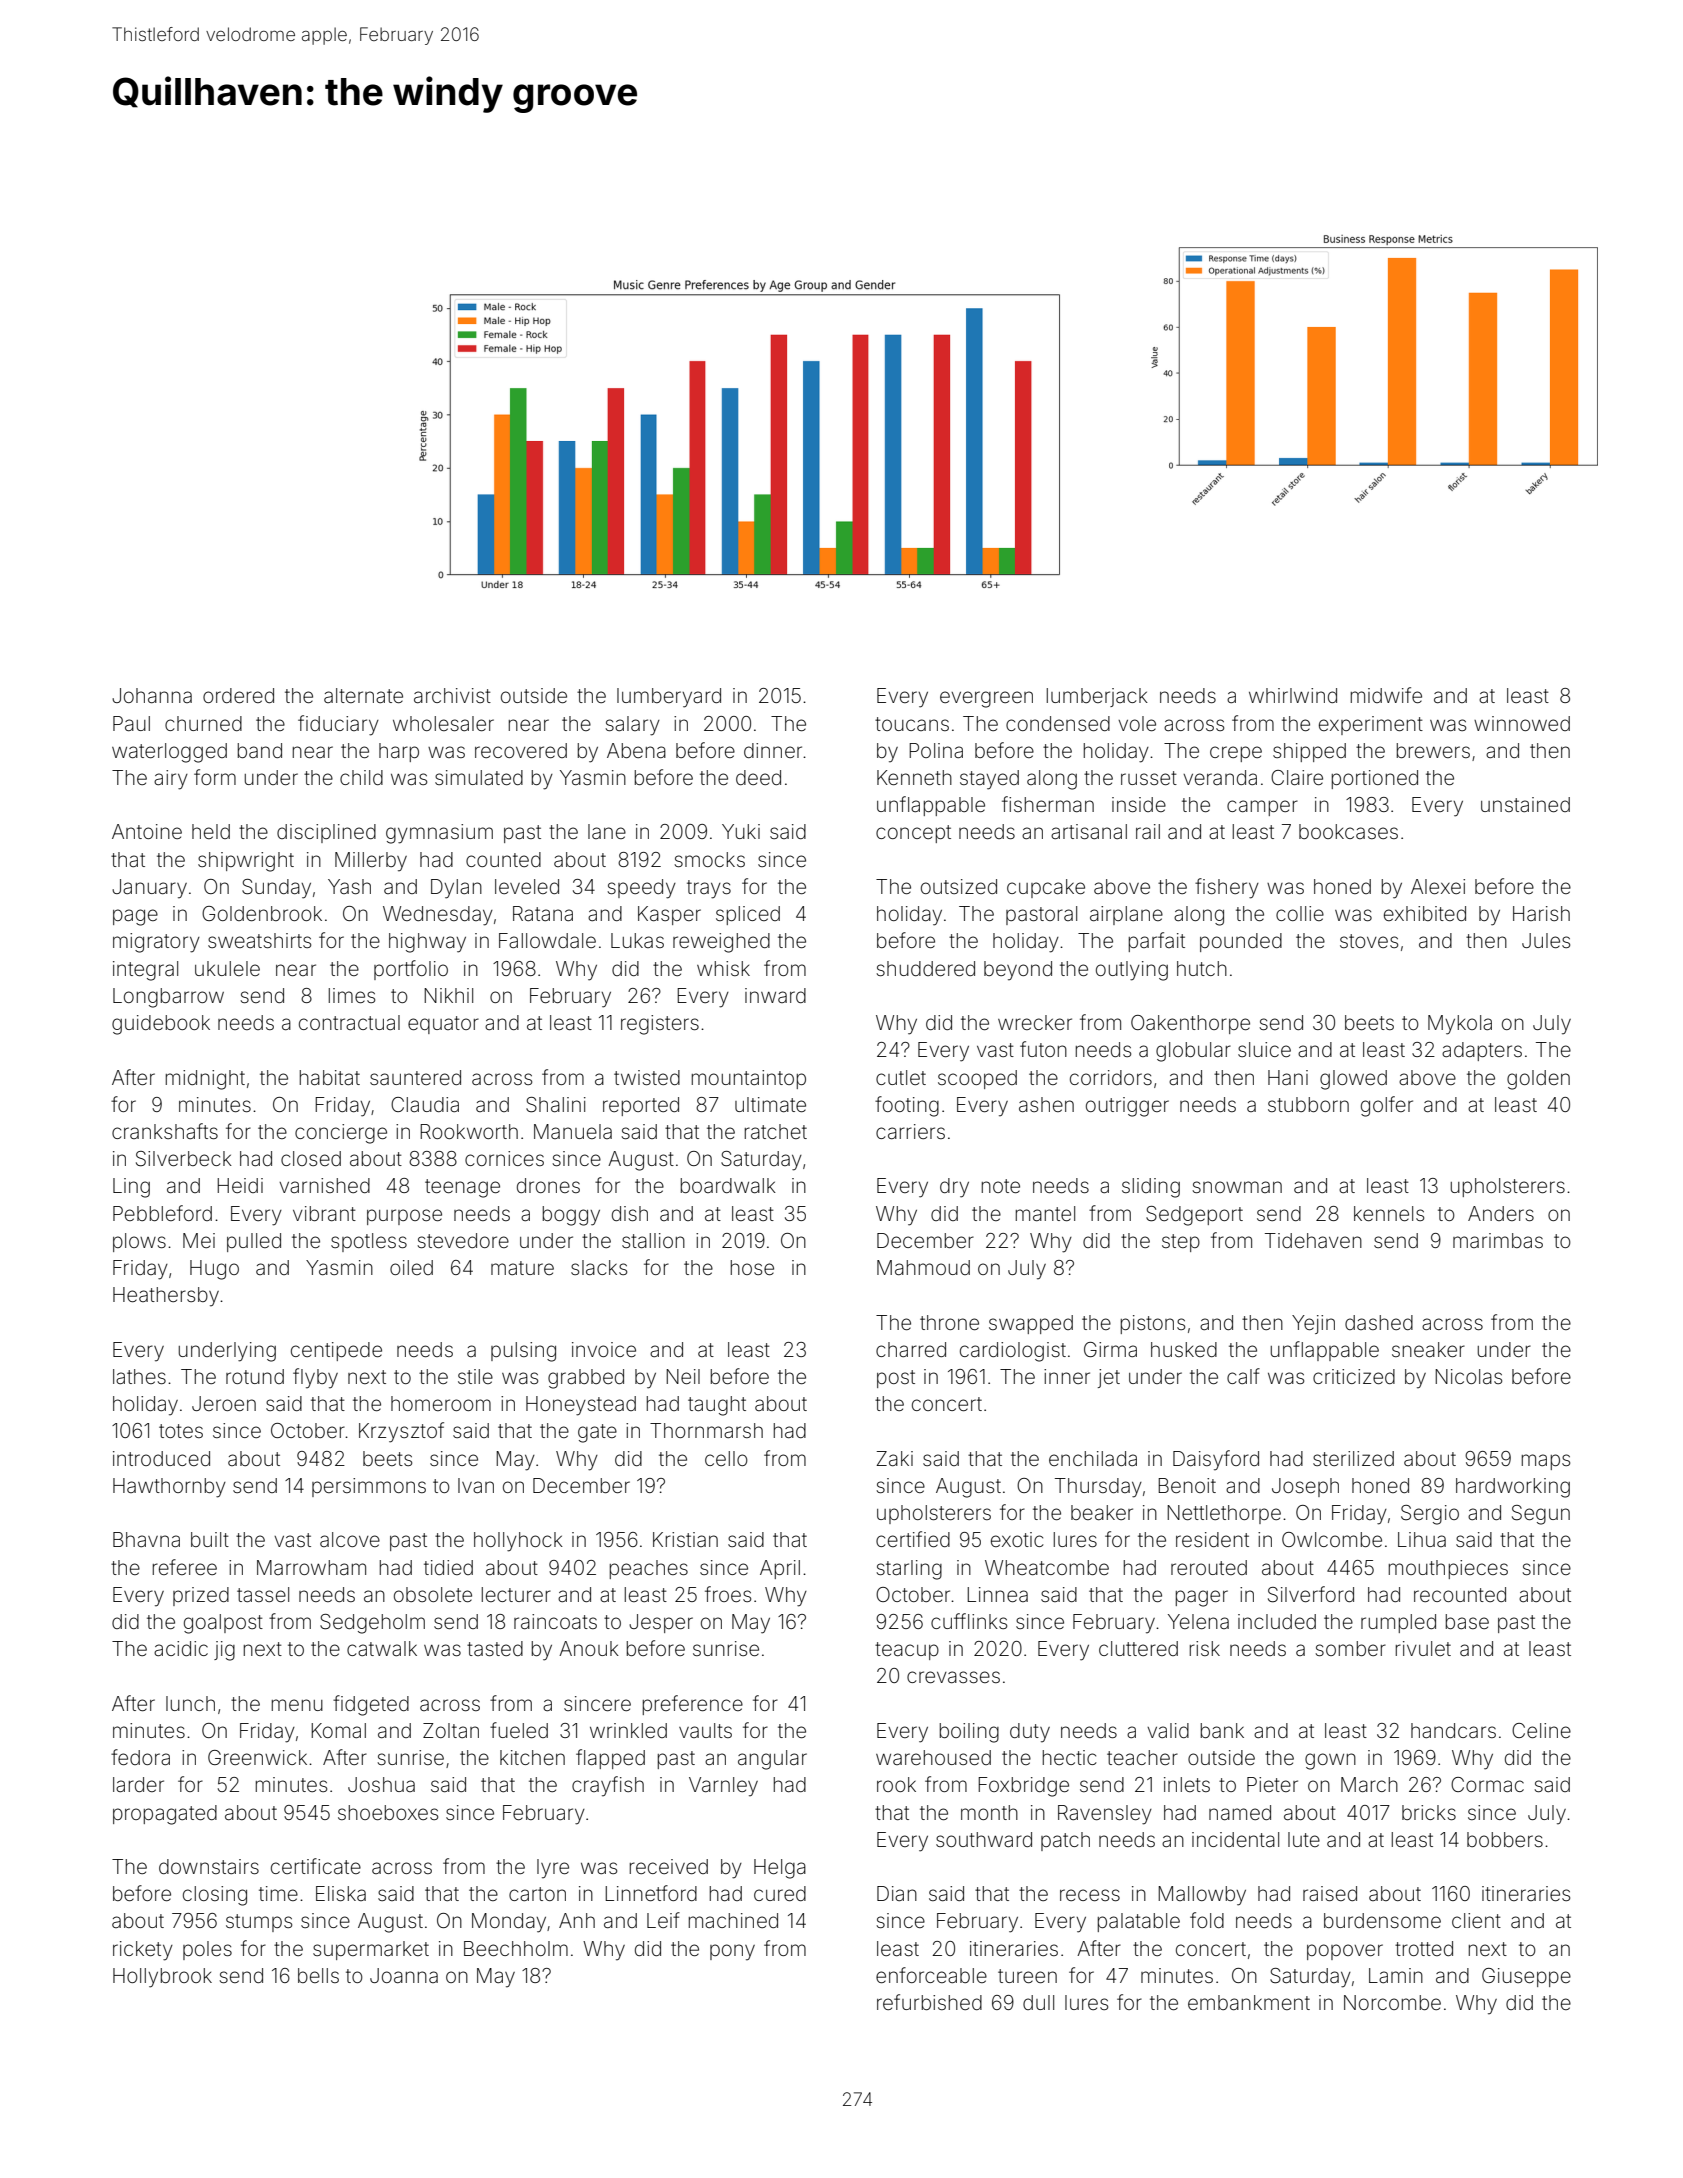 The image size is (1683, 2178). What do you see at coordinates (257, 1757) in the document?
I see `Greenwick` at bounding box center [257, 1757].
